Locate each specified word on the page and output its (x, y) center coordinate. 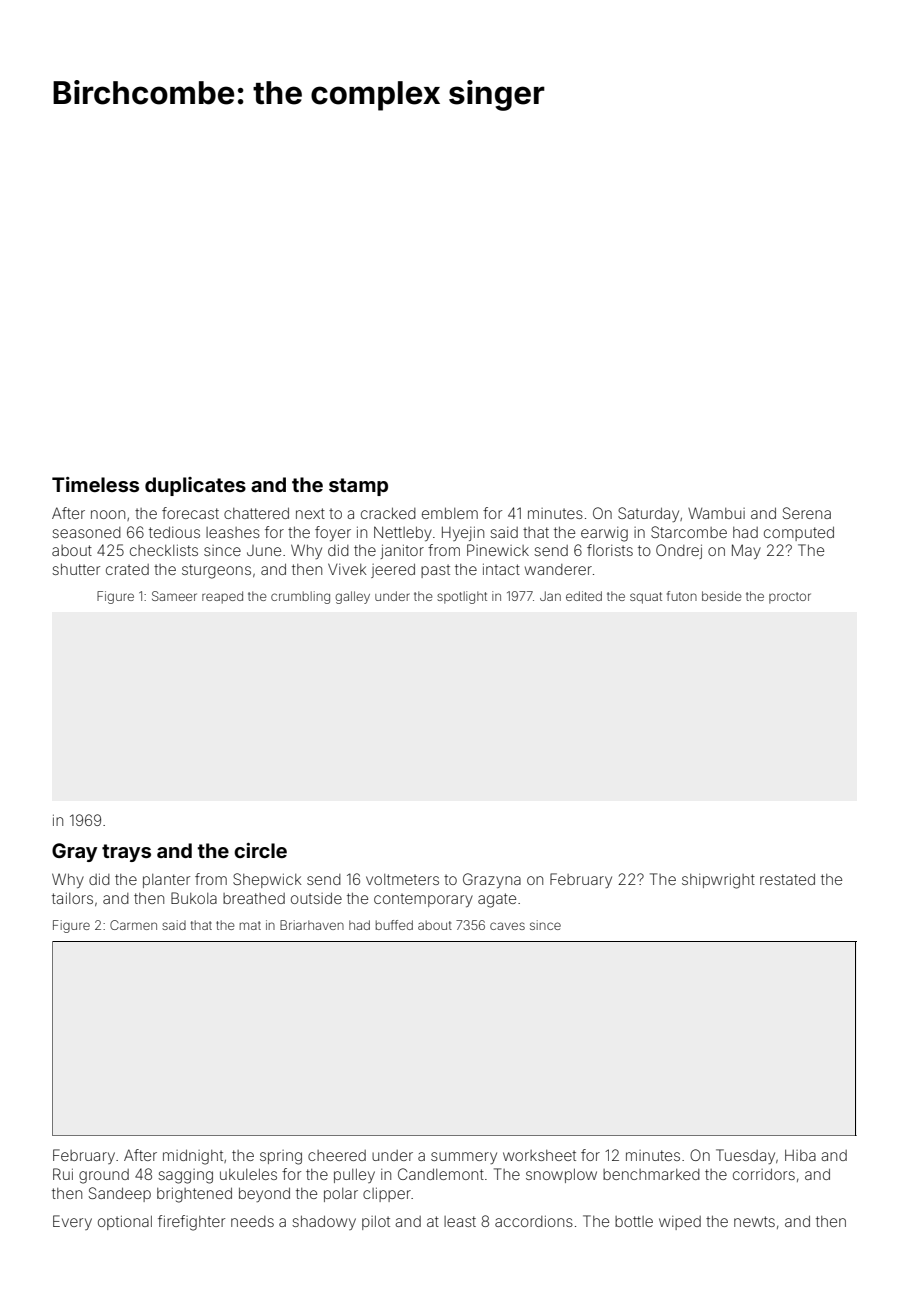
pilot (376, 1223)
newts (754, 1221)
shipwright (718, 881)
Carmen (133, 925)
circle (260, 850)
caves (507, 926)
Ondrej (679, 551)
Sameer (174, 596)
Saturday (648, 514)
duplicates (195, 486)
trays (126, 853)
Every (72, 1222)
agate (497, 900)
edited (584, 596)
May (746, 551)
